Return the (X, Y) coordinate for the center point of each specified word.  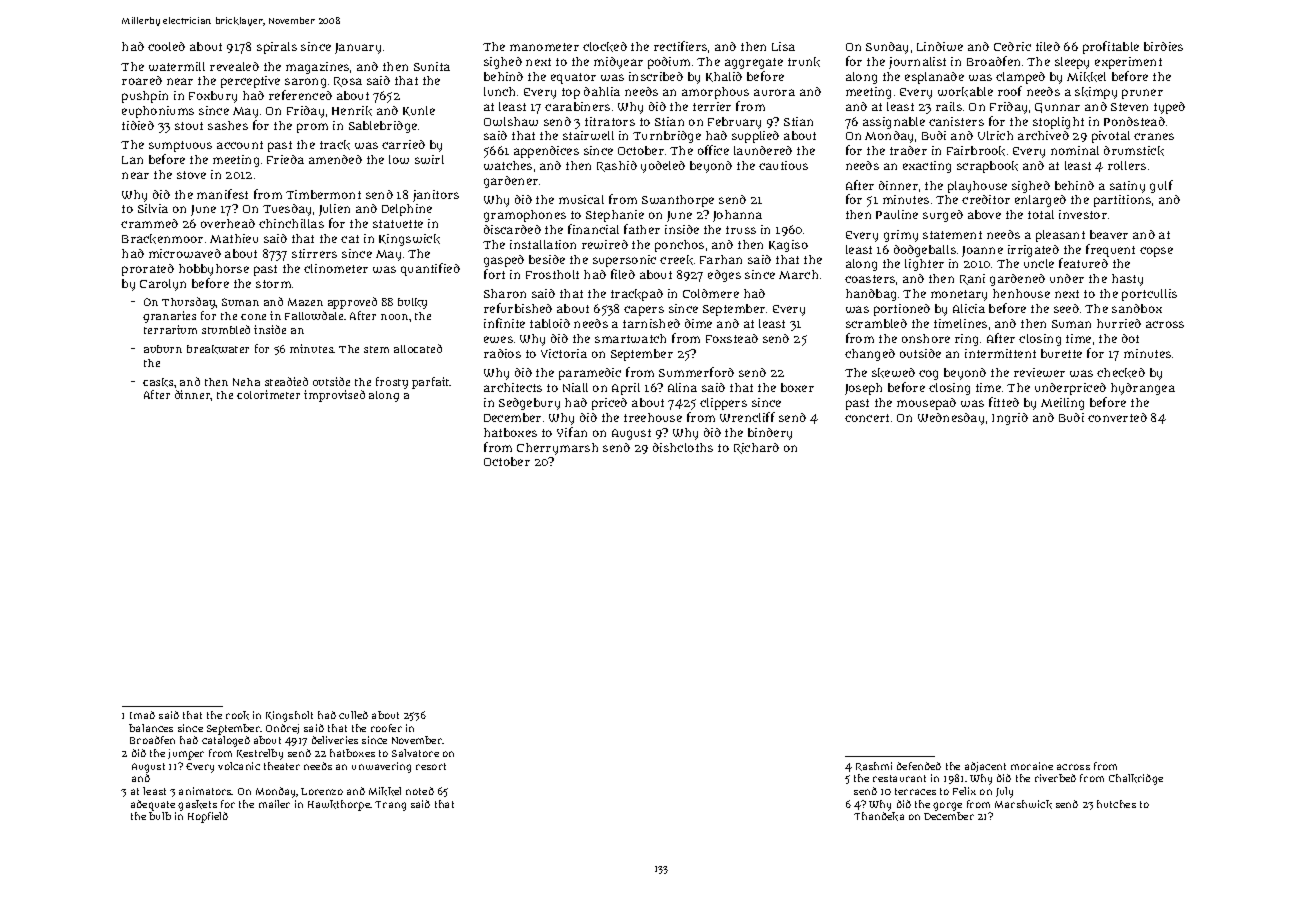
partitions (1122, 201)
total (1041, 214)
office (713, 150)
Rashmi (874, 766)
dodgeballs (925, 251)
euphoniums (158, 112)
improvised (334, 396)
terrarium (170, 329)
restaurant (899, 778)
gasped (504, 261)
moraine (1032, 766)
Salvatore (415, 753)
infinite (504, 323)
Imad (142, 715)
